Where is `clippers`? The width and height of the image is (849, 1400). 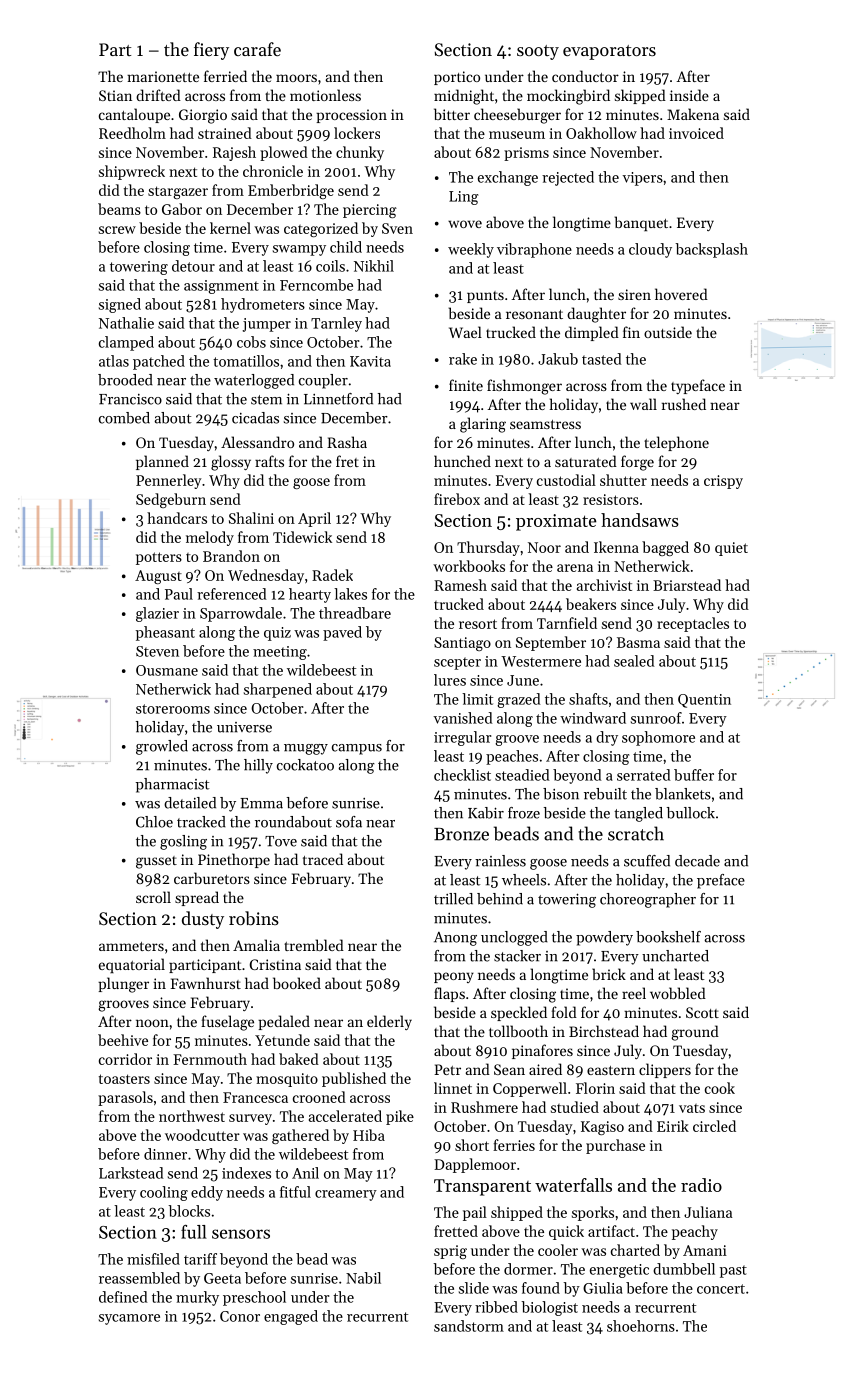 clippers is located at coordinates (665, 1070).
